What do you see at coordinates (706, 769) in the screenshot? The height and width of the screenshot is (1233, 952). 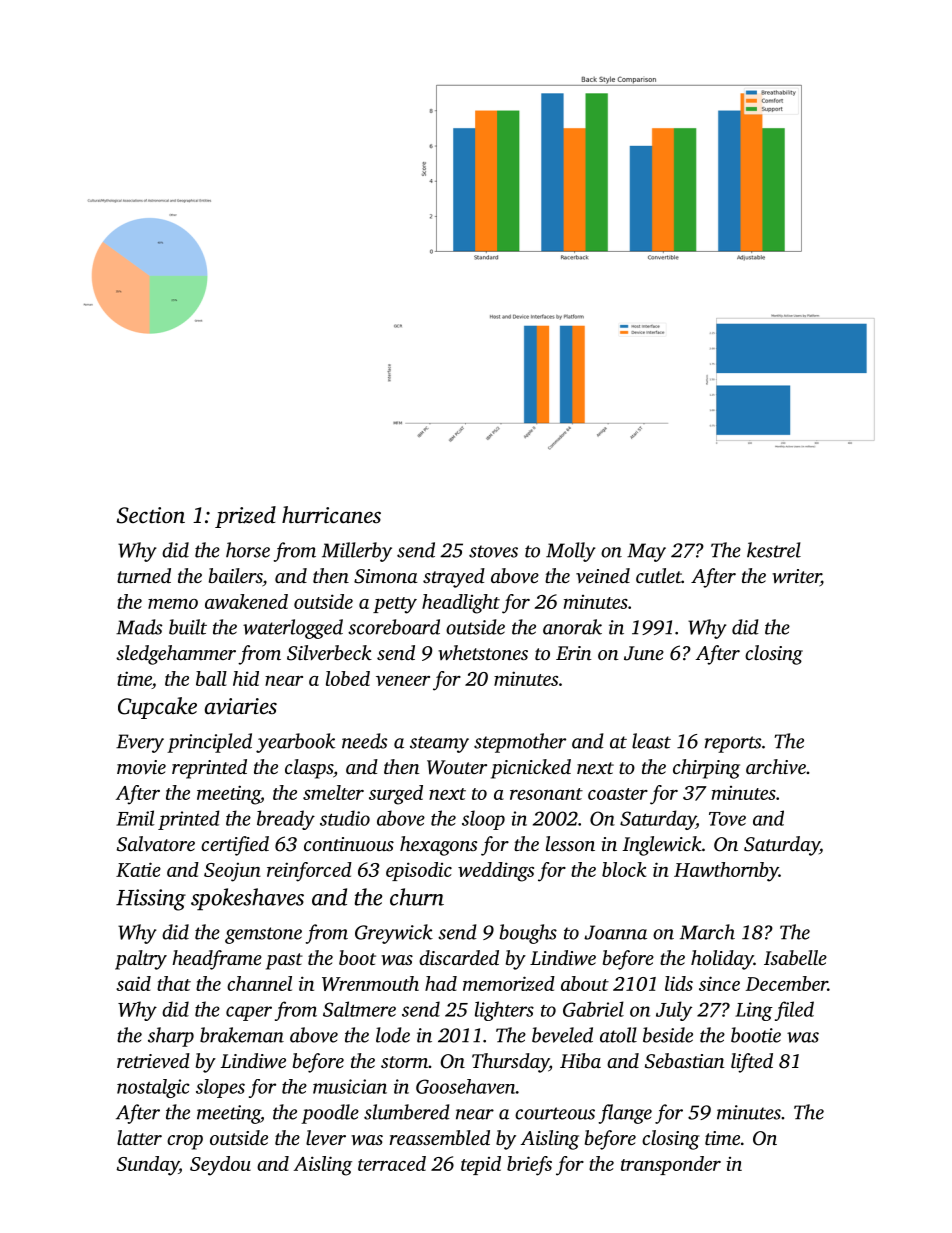 I see `chirping` at bounding box center [706, 769].
